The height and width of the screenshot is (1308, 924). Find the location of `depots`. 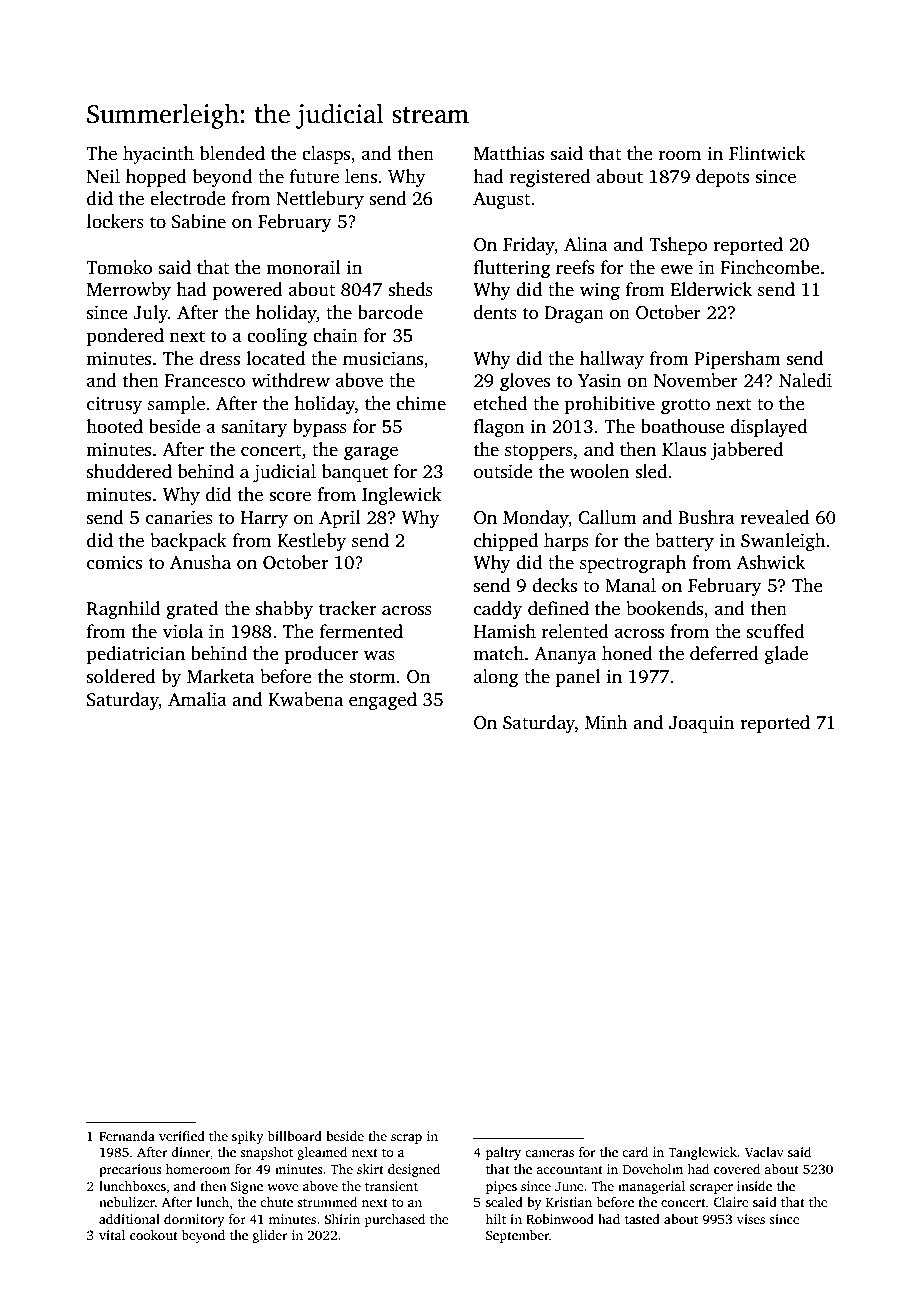

depots is located at coordinates (722, 178).
